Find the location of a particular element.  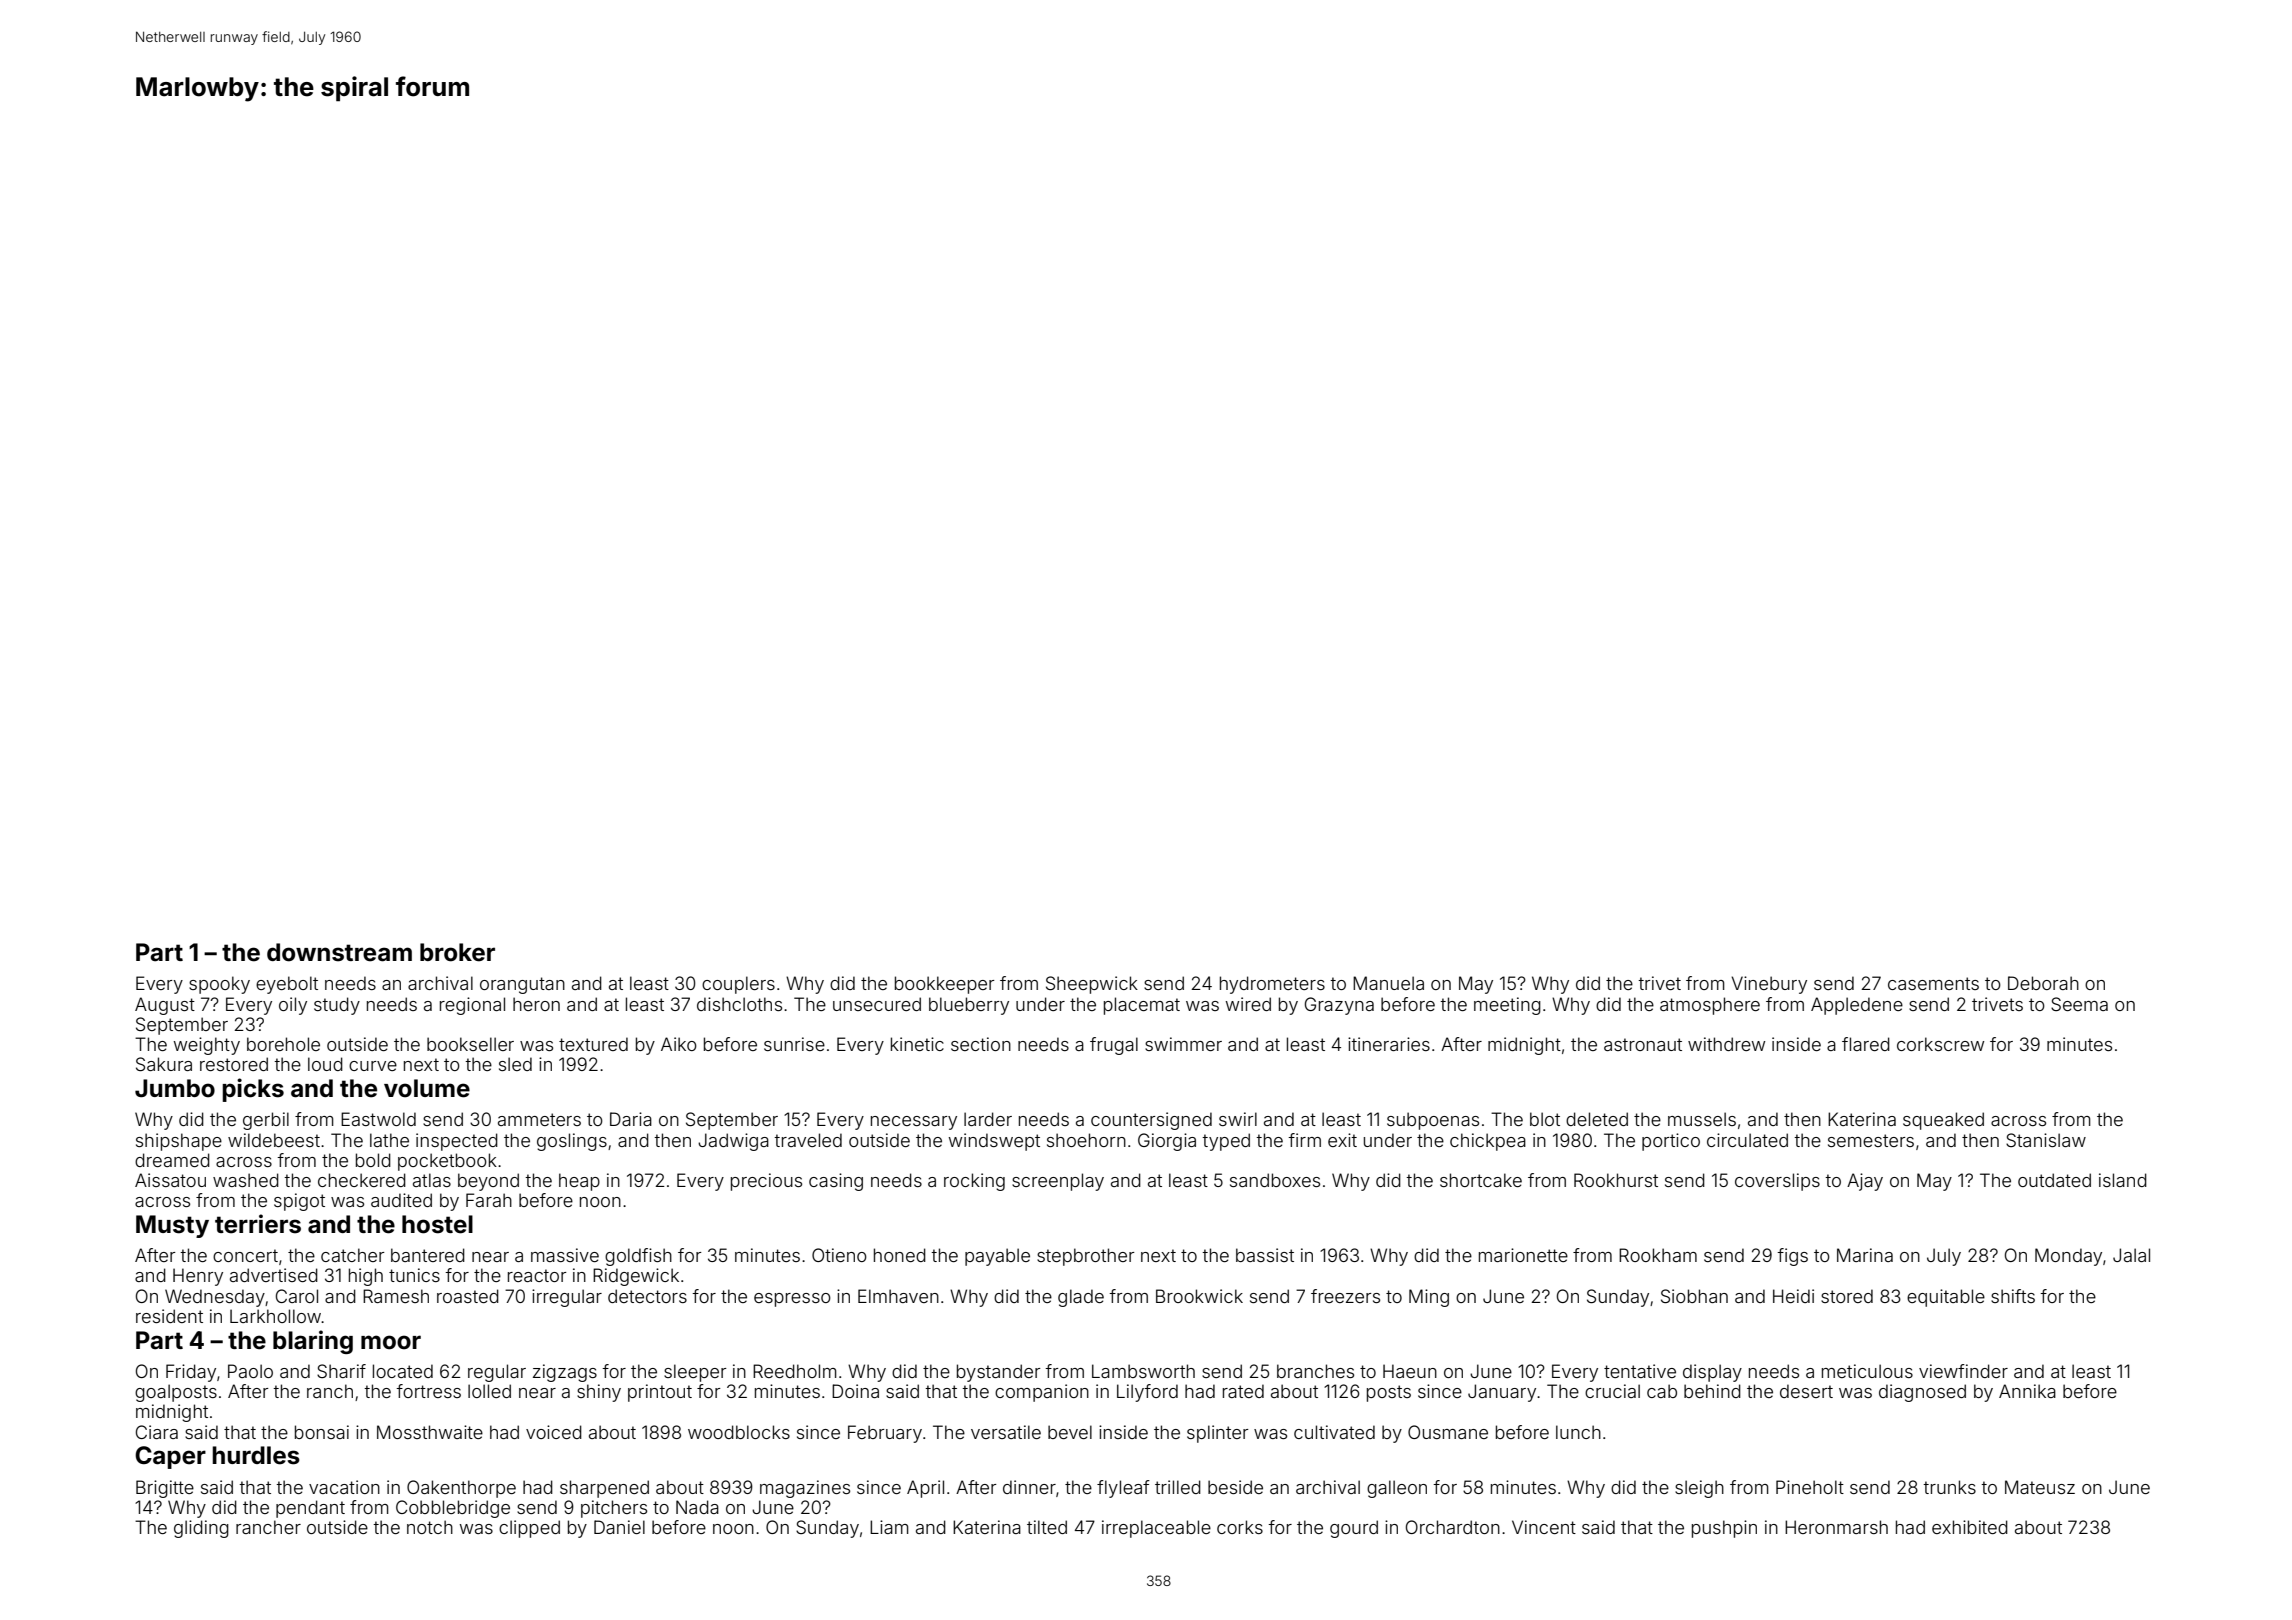

concert is located at coordinates (245, 1255).
